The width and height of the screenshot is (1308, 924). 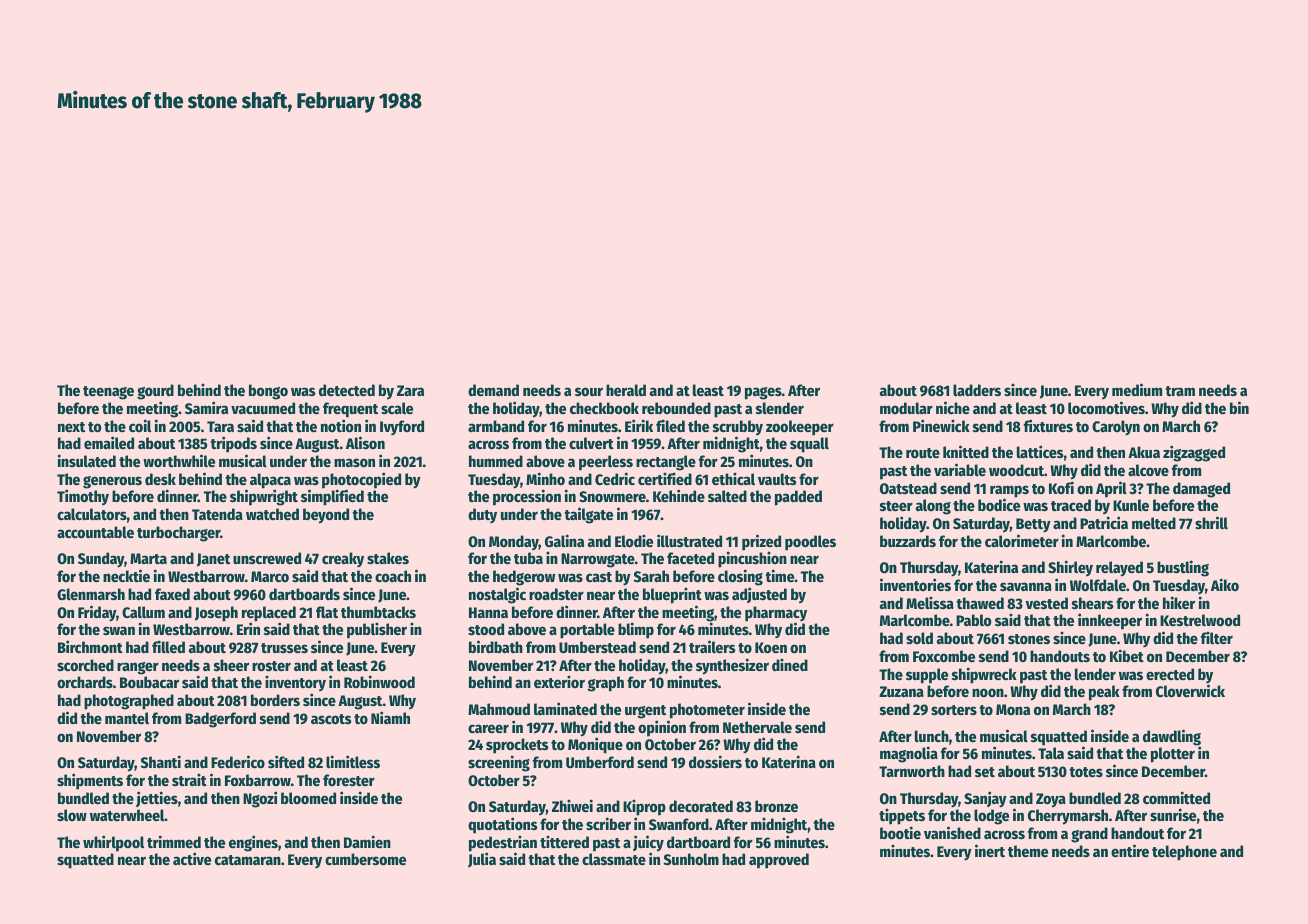 I want to click on blimp, so click(x=636, y=630).
